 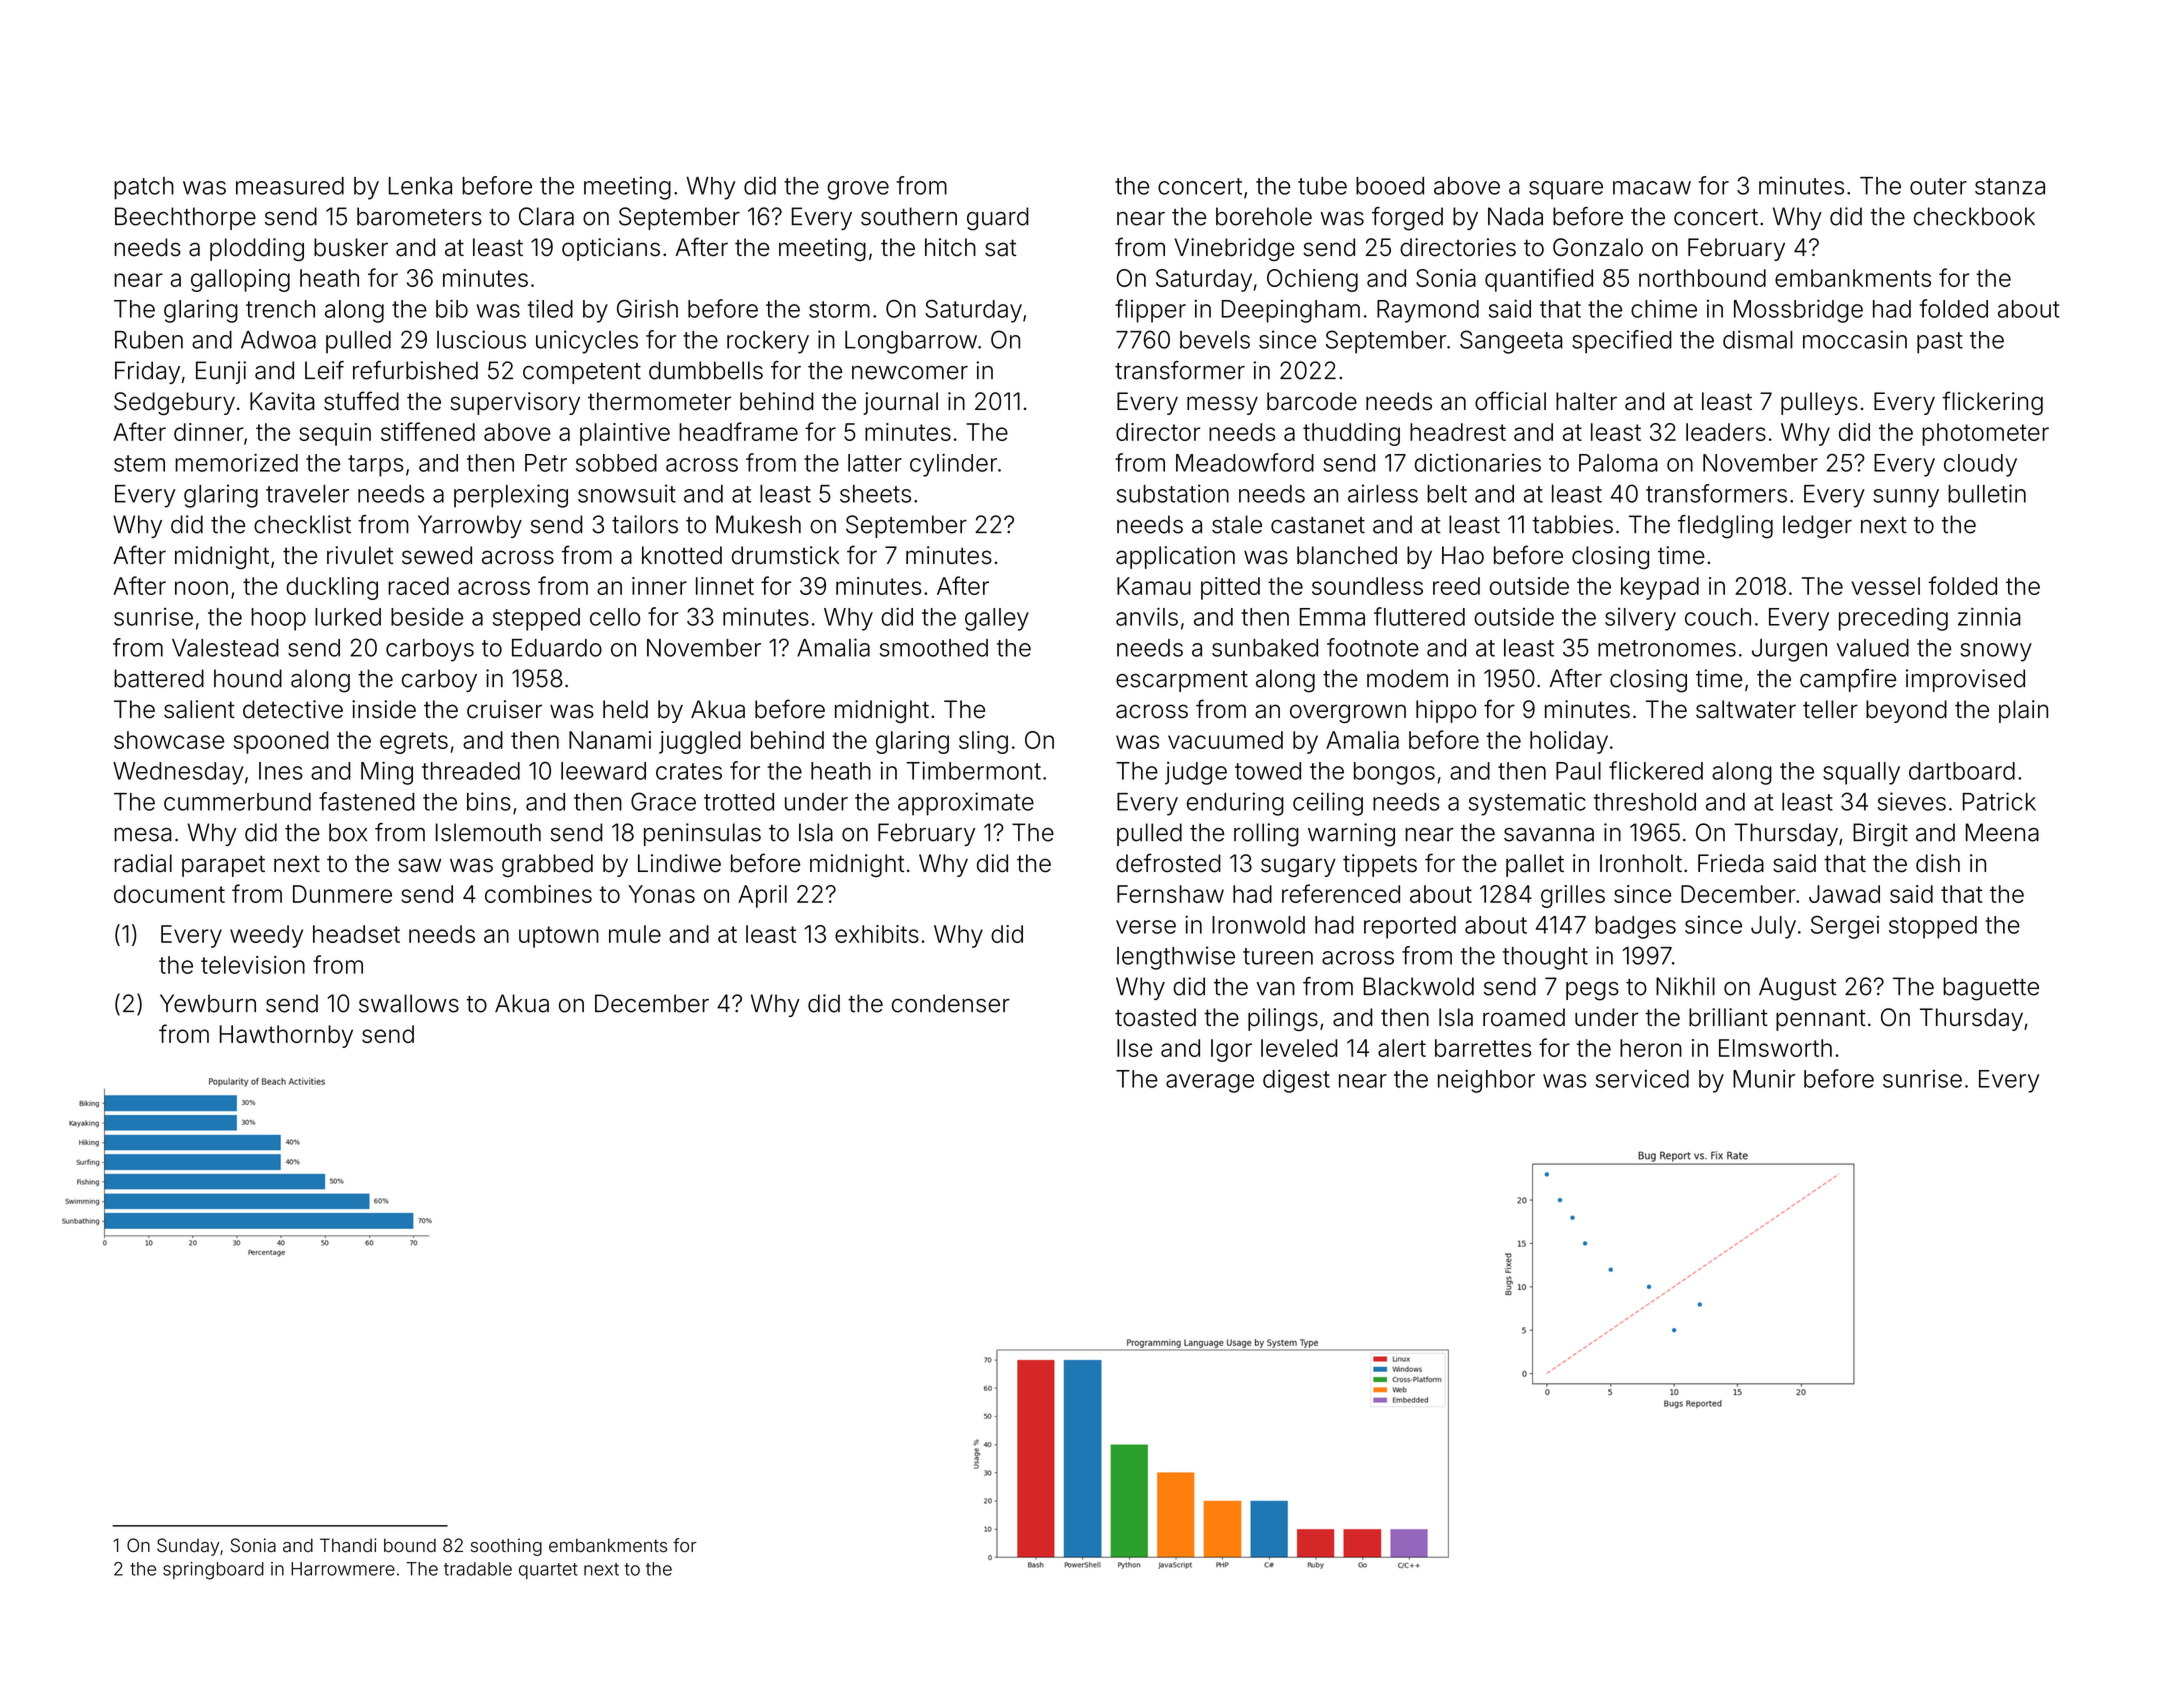 I want to click on Valestead, so click(x=225, y=648).
